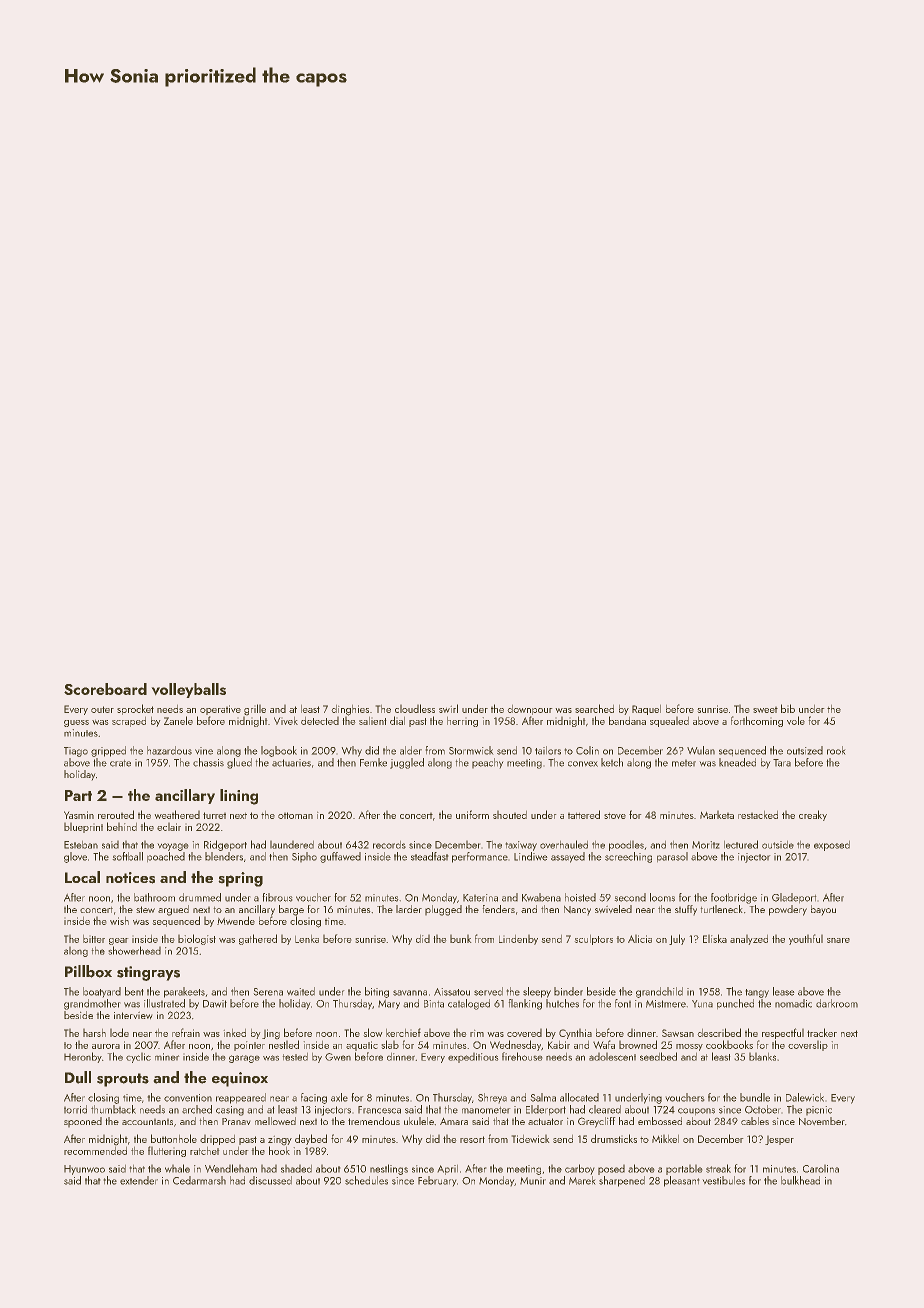 Image resolution: width=924 pixels, height=1308 pixels. Describe the element at coordinates (241, 879) in the document. I see `spring` at that location.
